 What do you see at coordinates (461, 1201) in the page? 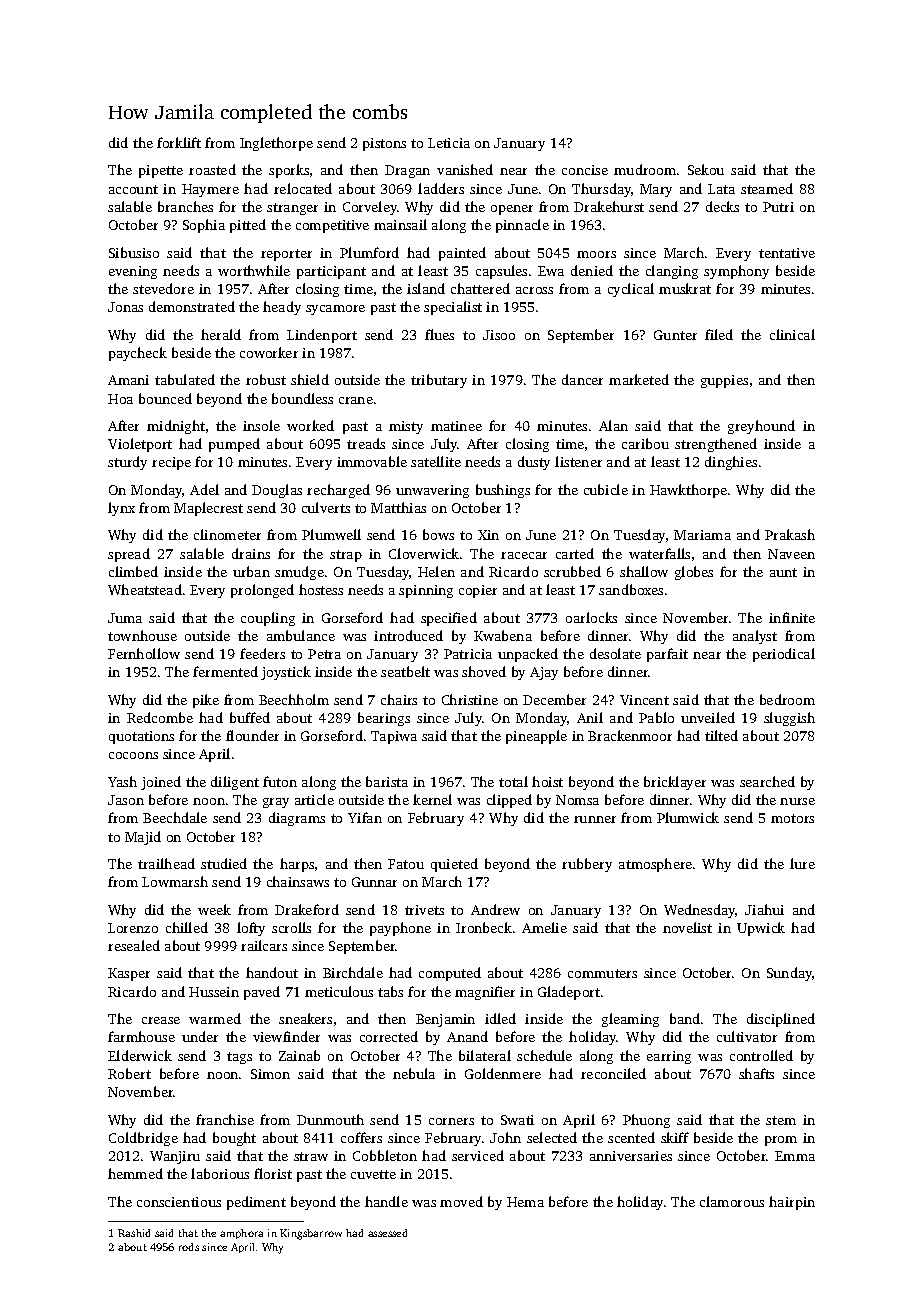
I see `moved` at bounding box center [461, 1201].
